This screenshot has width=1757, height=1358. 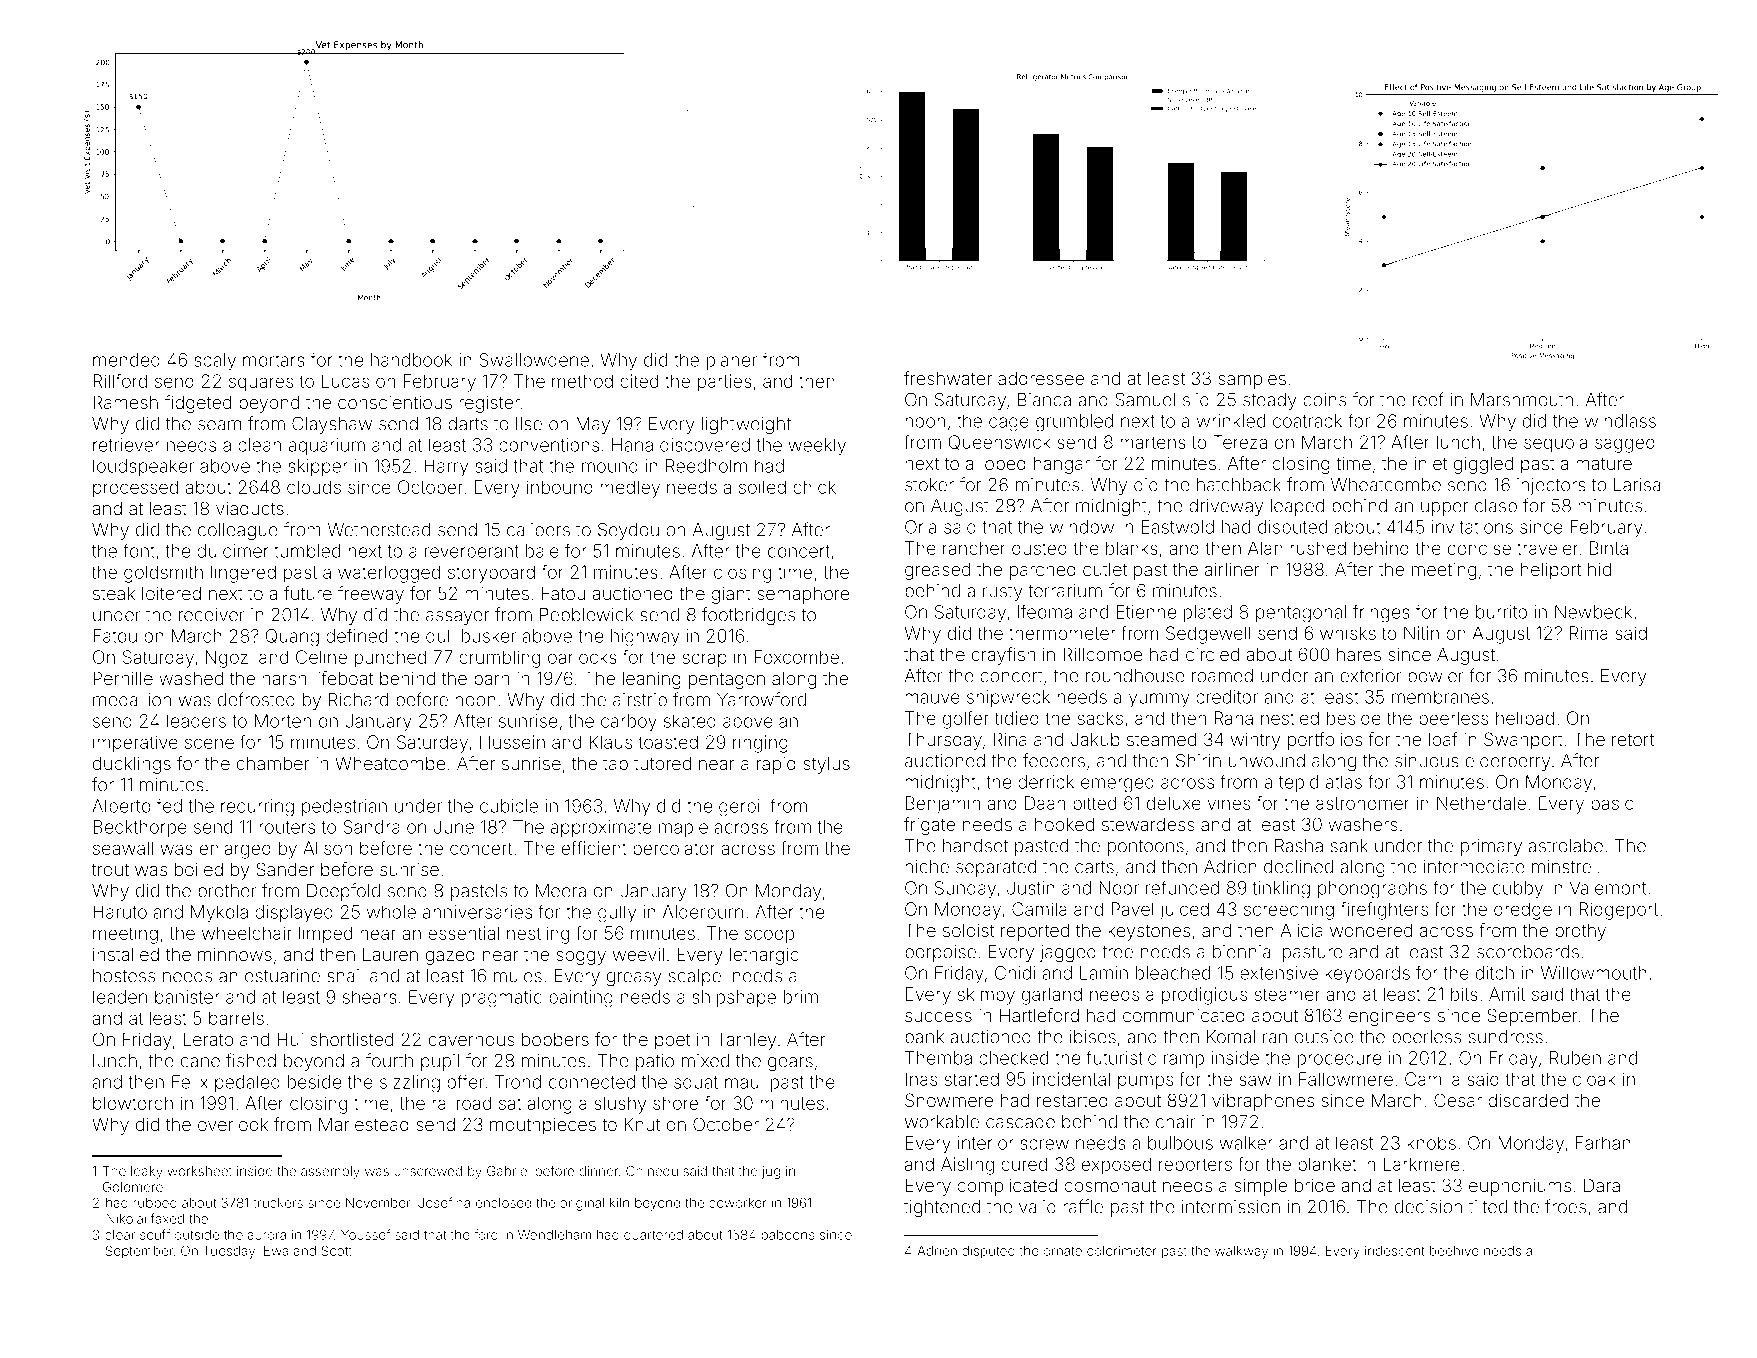 What do you see at coordinates (1105, 569) in the screenshot?
I see `cutlet` at bounding box center [1105, 569].
